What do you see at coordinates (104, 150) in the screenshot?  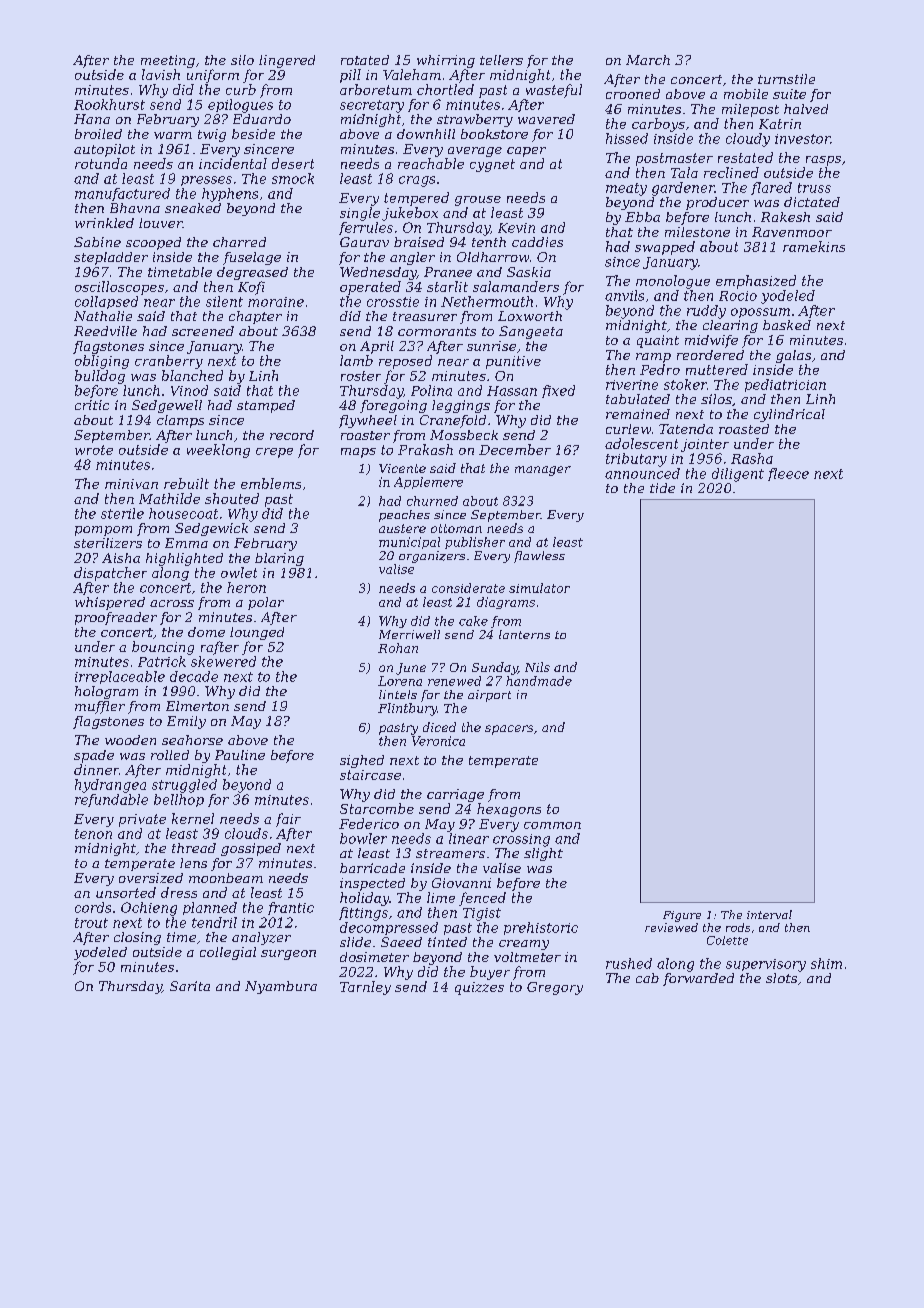 I see `autopilot` at bounding box center [104, 150].
